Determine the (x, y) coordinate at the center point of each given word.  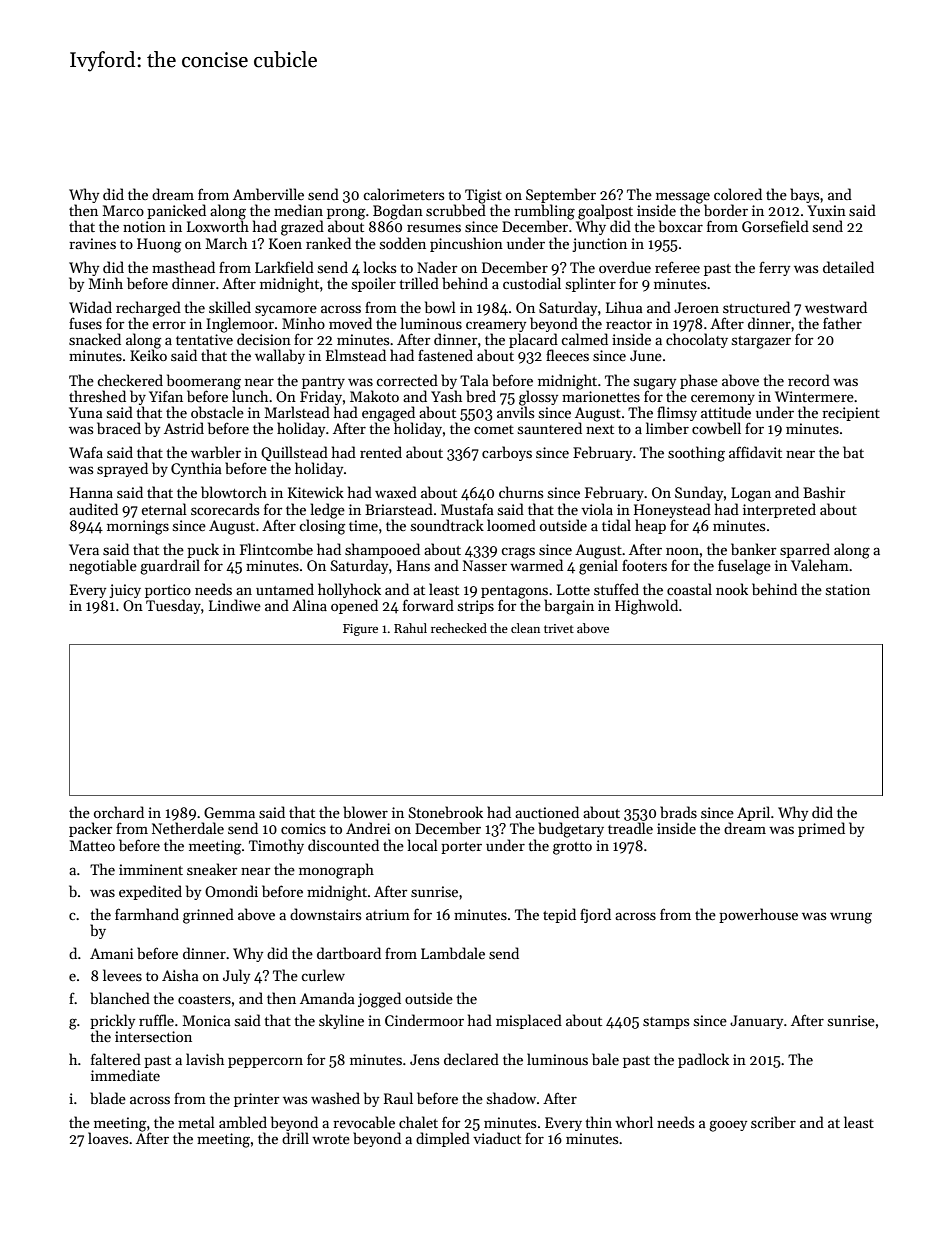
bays (804, 195)
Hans (413, 565)
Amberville (268, 194)
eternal (164, 509)
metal (196, 1122)
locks (380, 267)
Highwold (646, 607)
